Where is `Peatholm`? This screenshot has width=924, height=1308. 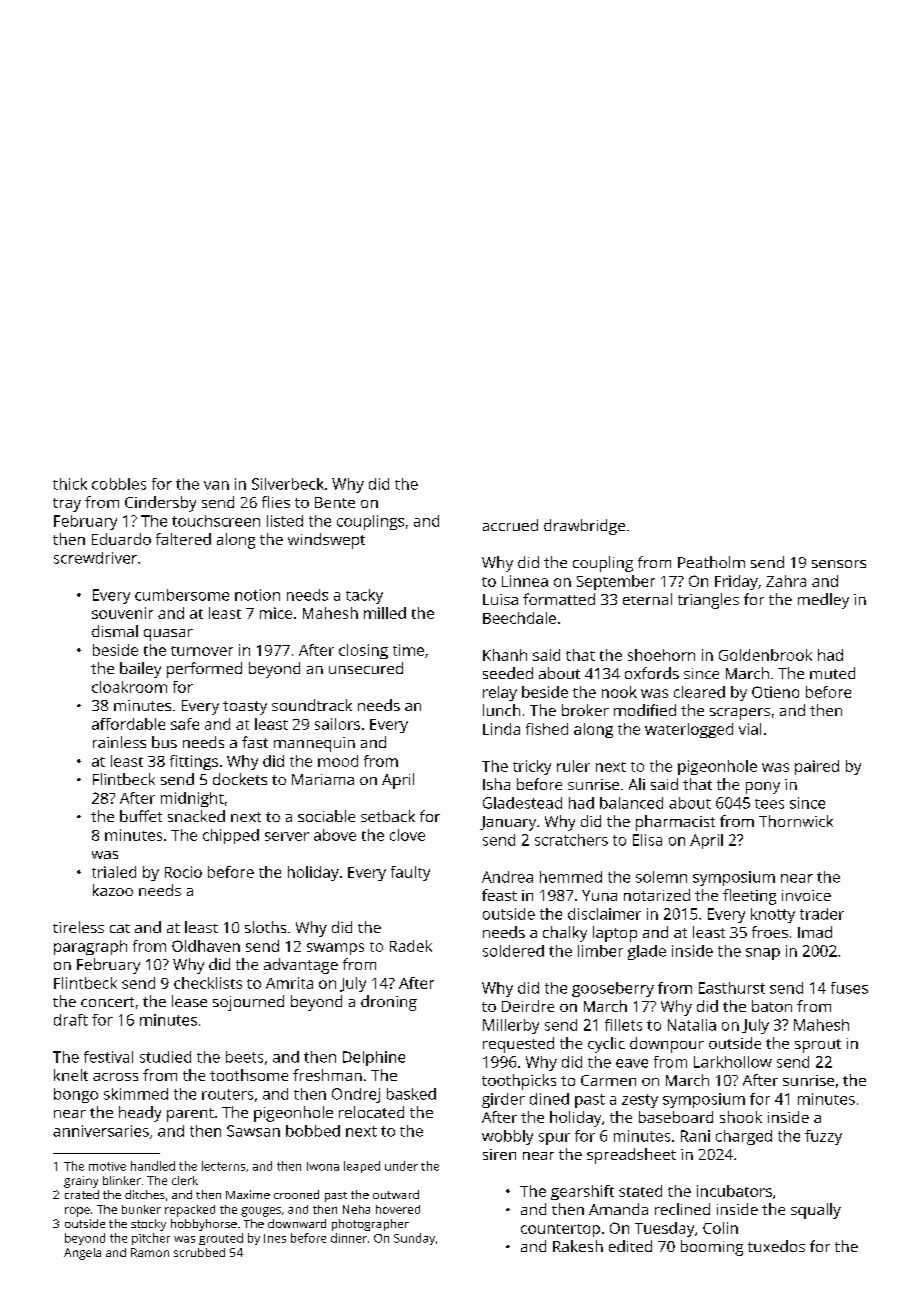 Peatholm is located at coordinates (711, 562).
